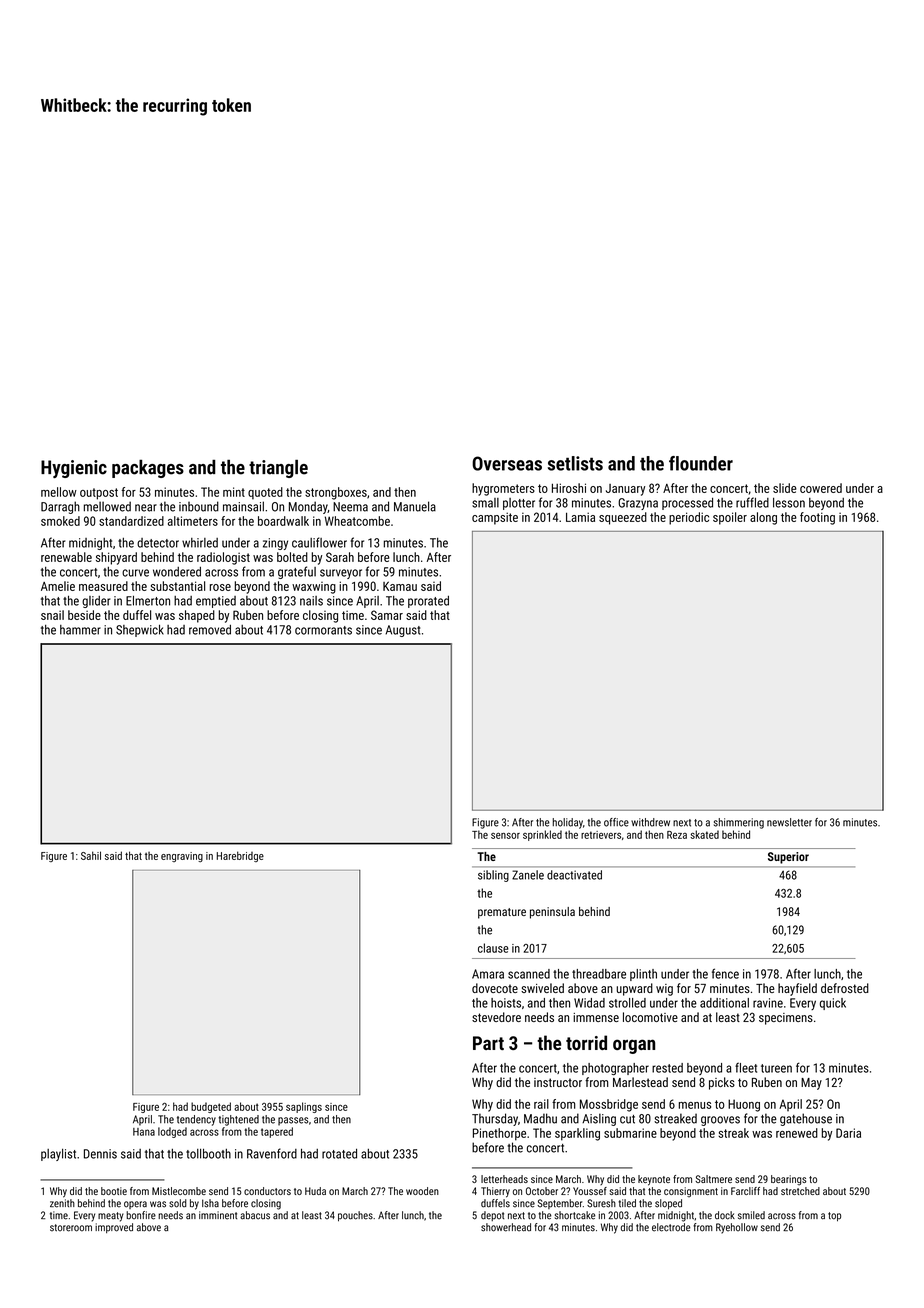 The image size is (924, 1308). Describe the element at coordinates (739, 823) in the image. I see `shimmering` at that location.
